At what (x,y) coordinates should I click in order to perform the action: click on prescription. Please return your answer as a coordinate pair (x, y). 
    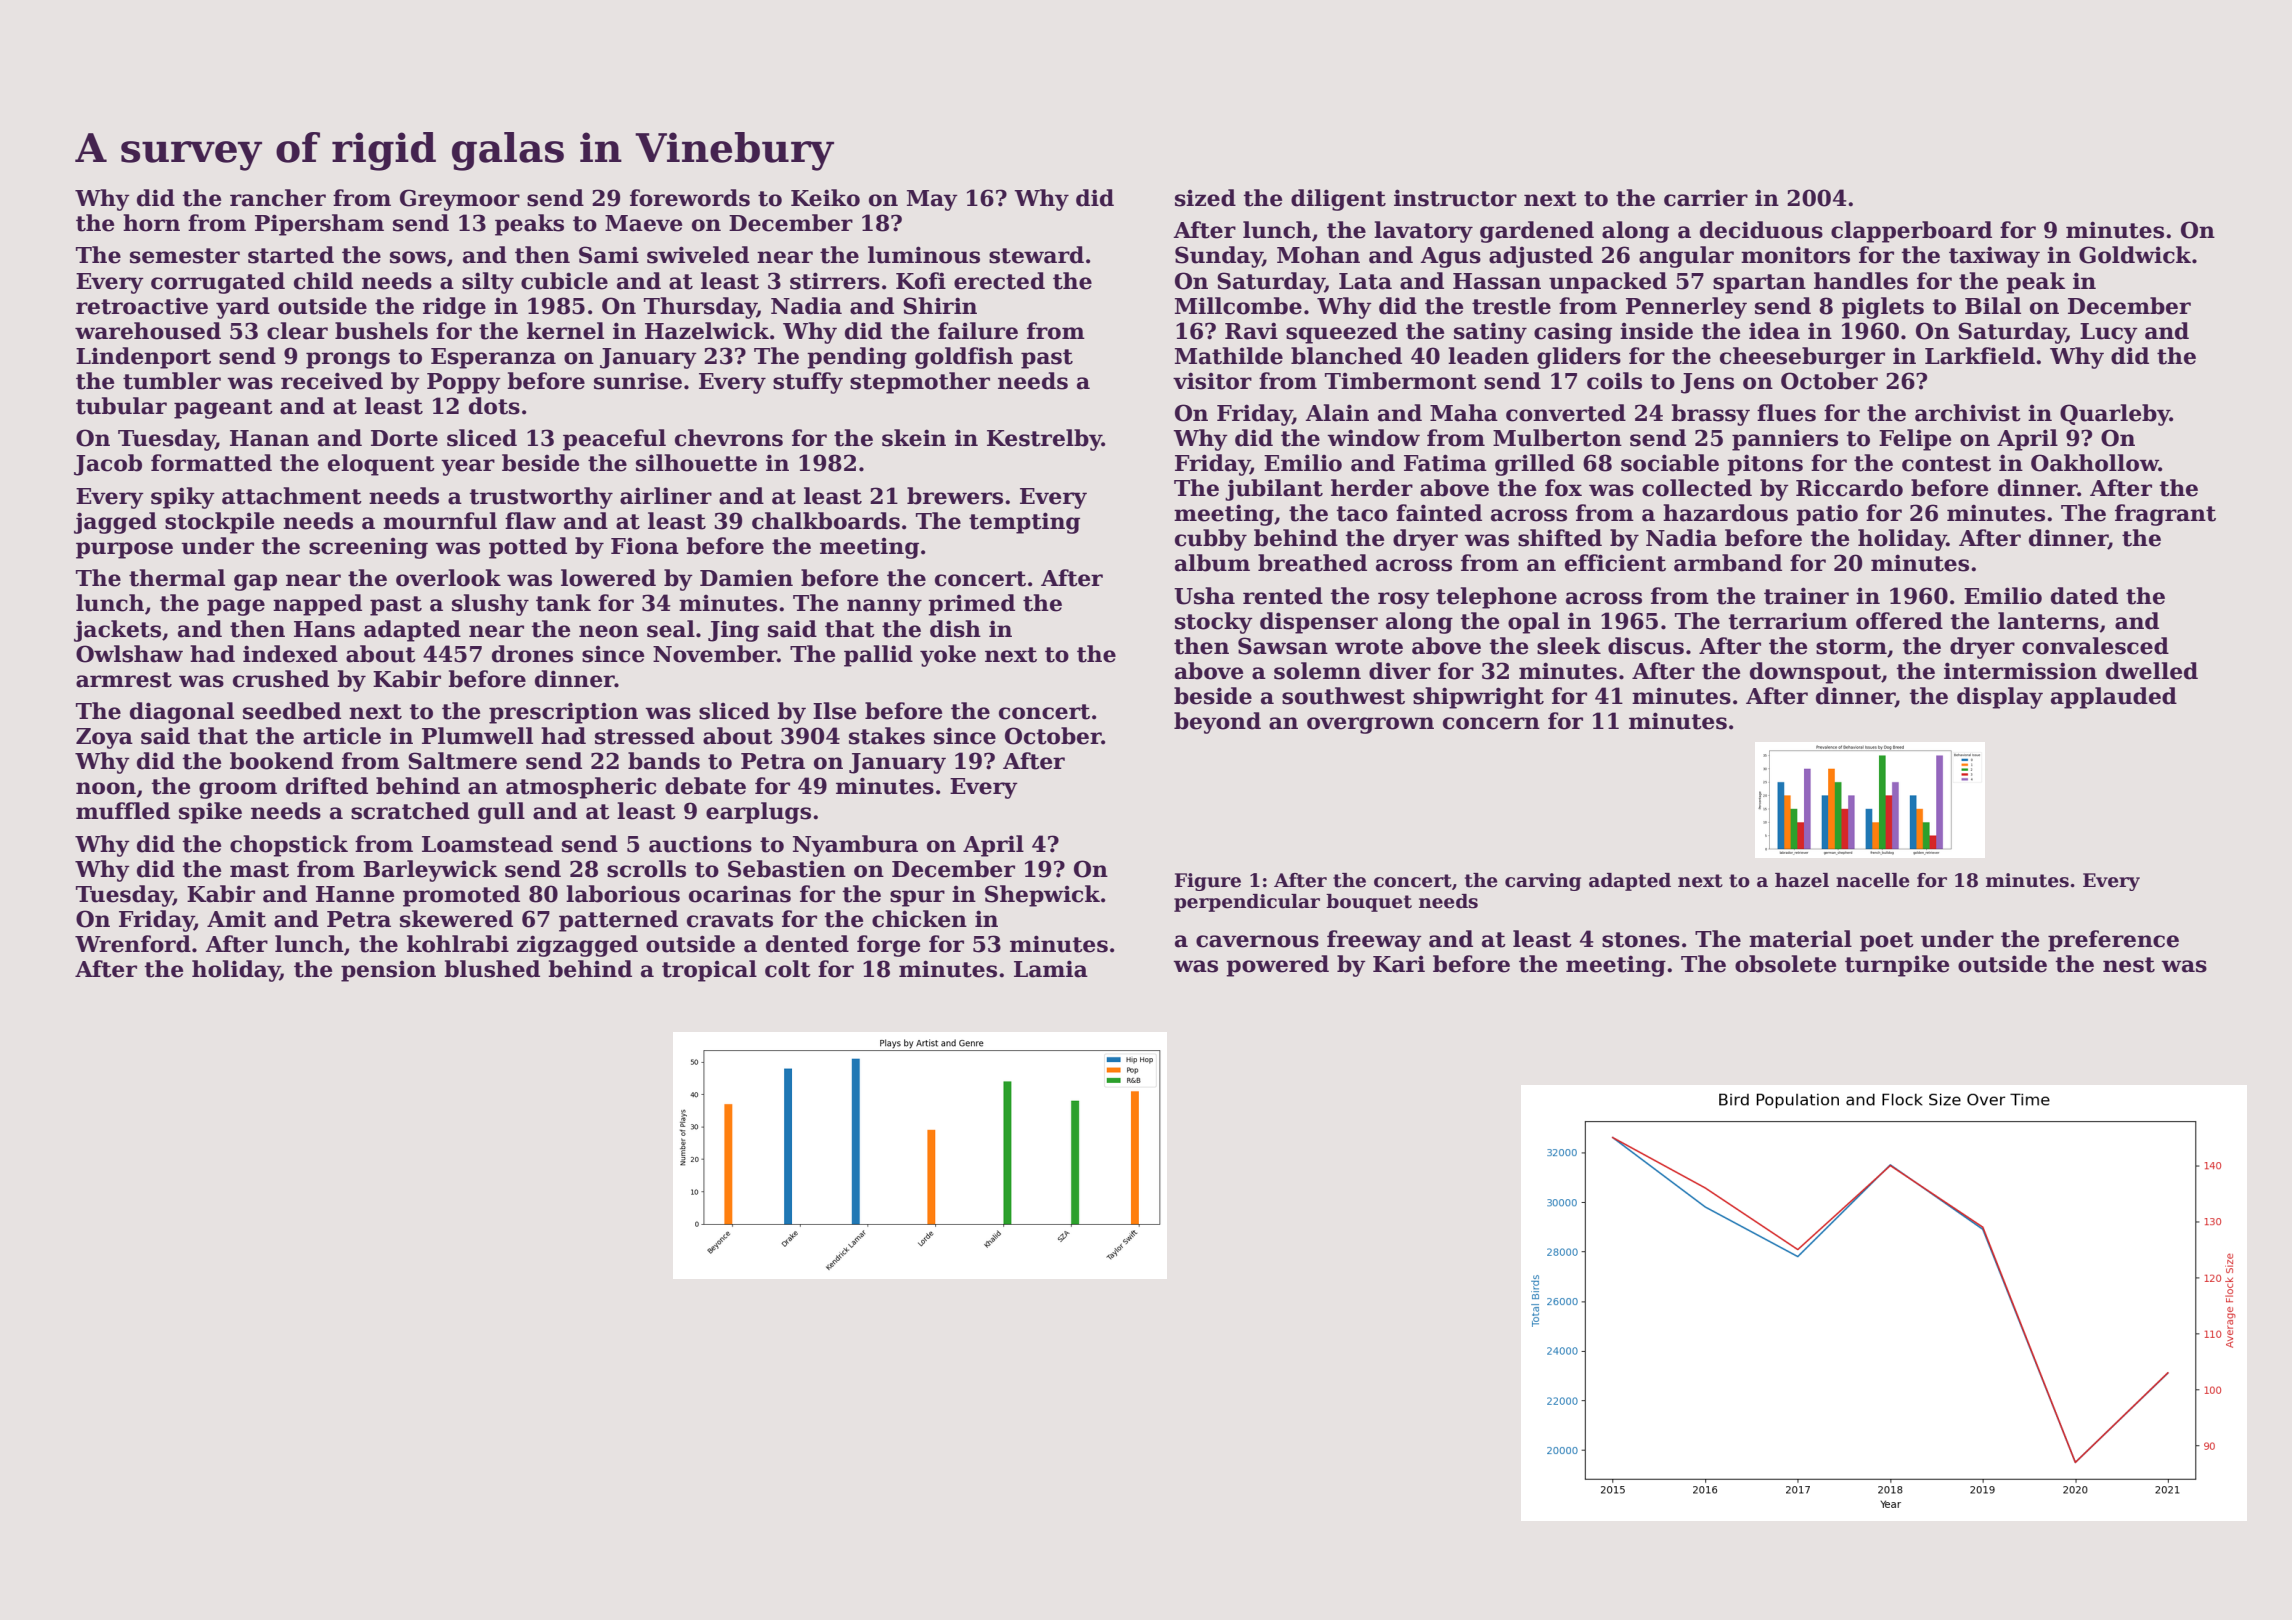
    Looking at the image, I should click on (563, 713).
